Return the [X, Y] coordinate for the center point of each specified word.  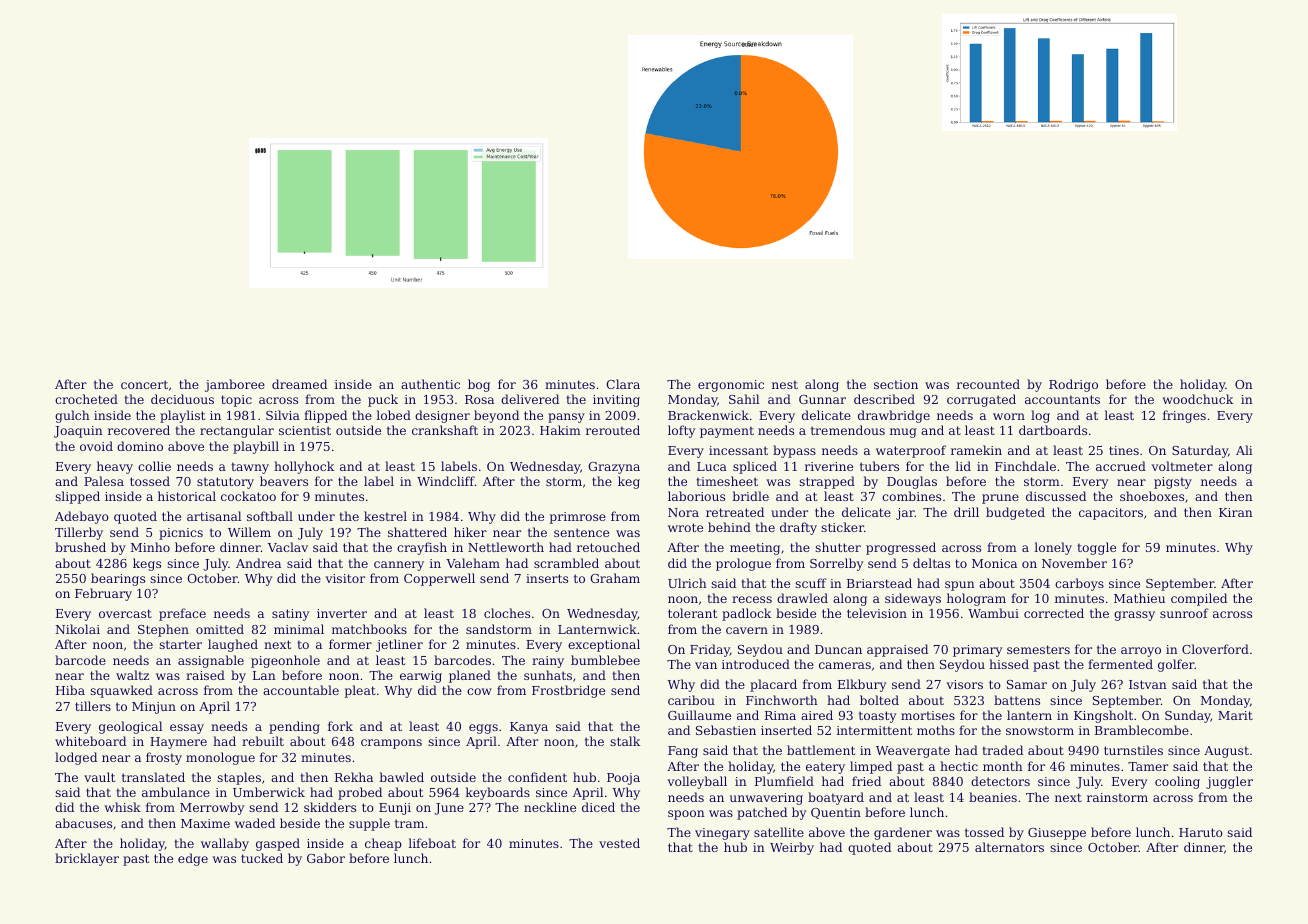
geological [130, 727]
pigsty [1173, 483]
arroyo [1141, 652]
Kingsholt [1103, 716]
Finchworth [782, 700]
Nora [683, 512]
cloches [507, 613]
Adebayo [82, 517]
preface [182, 614]
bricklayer [87, 859]
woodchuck [1197, 399]
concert [144, 384]
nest [785, 384]
